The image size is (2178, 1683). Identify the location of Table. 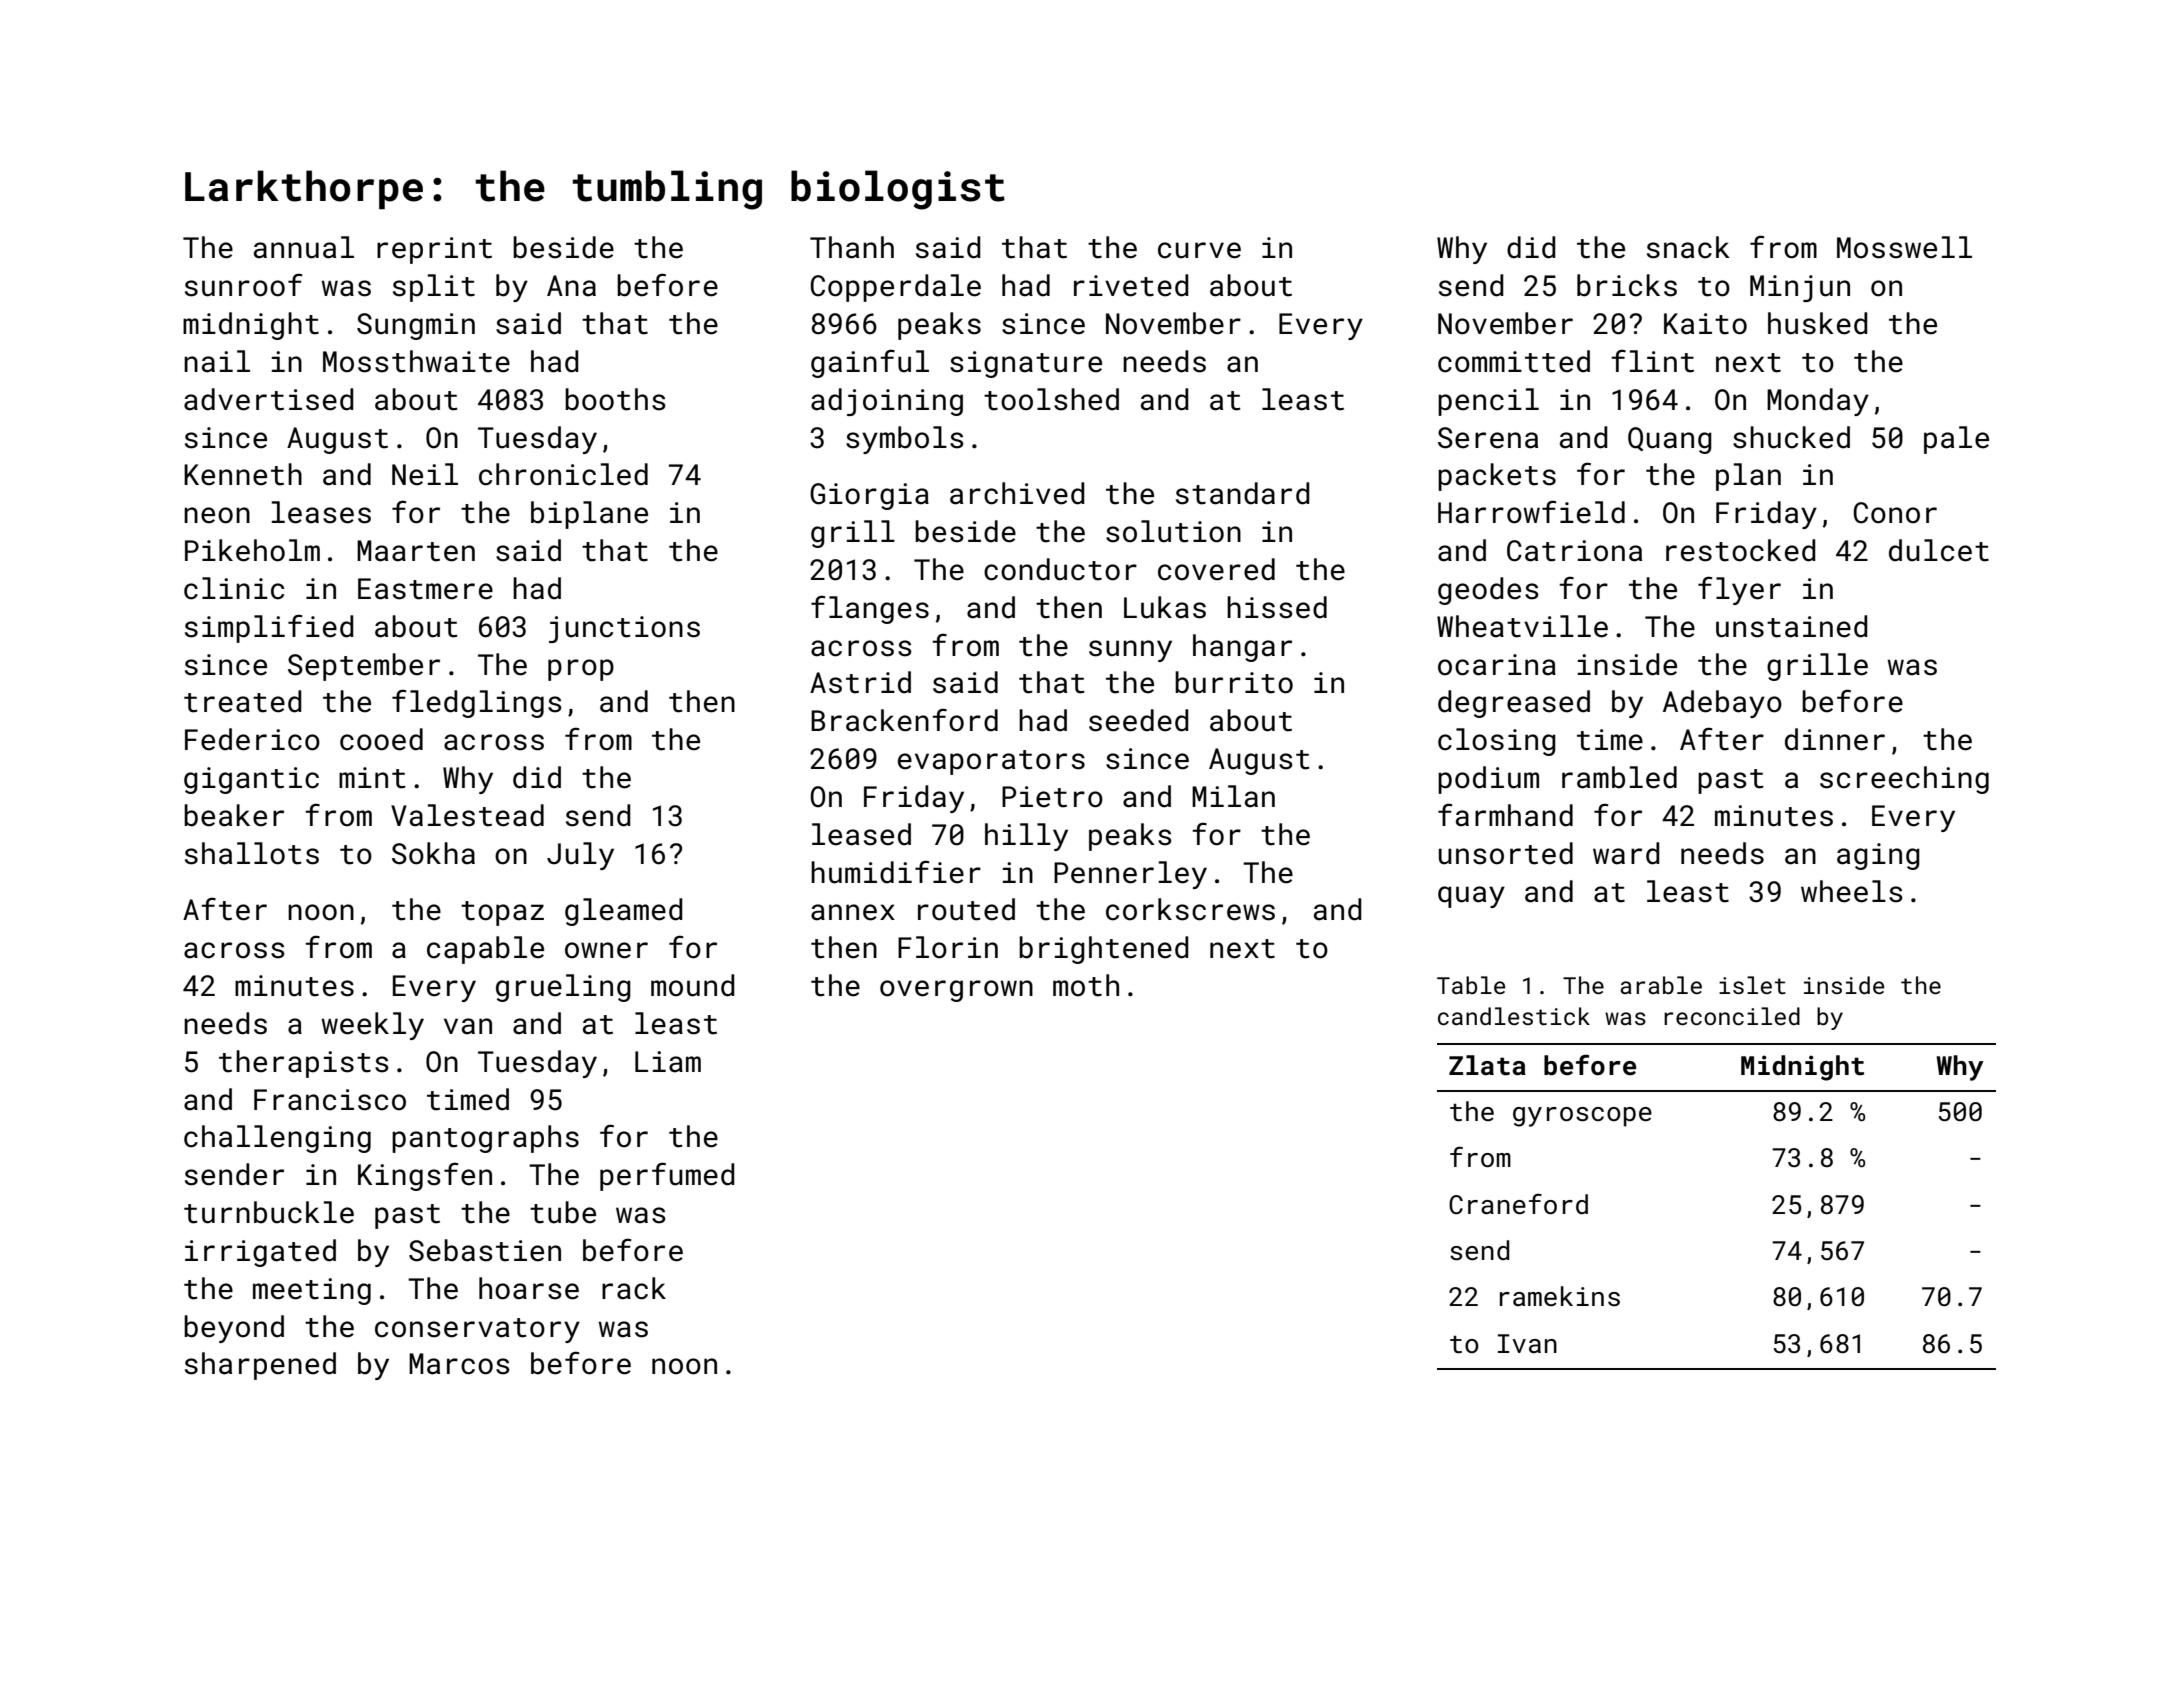
(1471, 985).
